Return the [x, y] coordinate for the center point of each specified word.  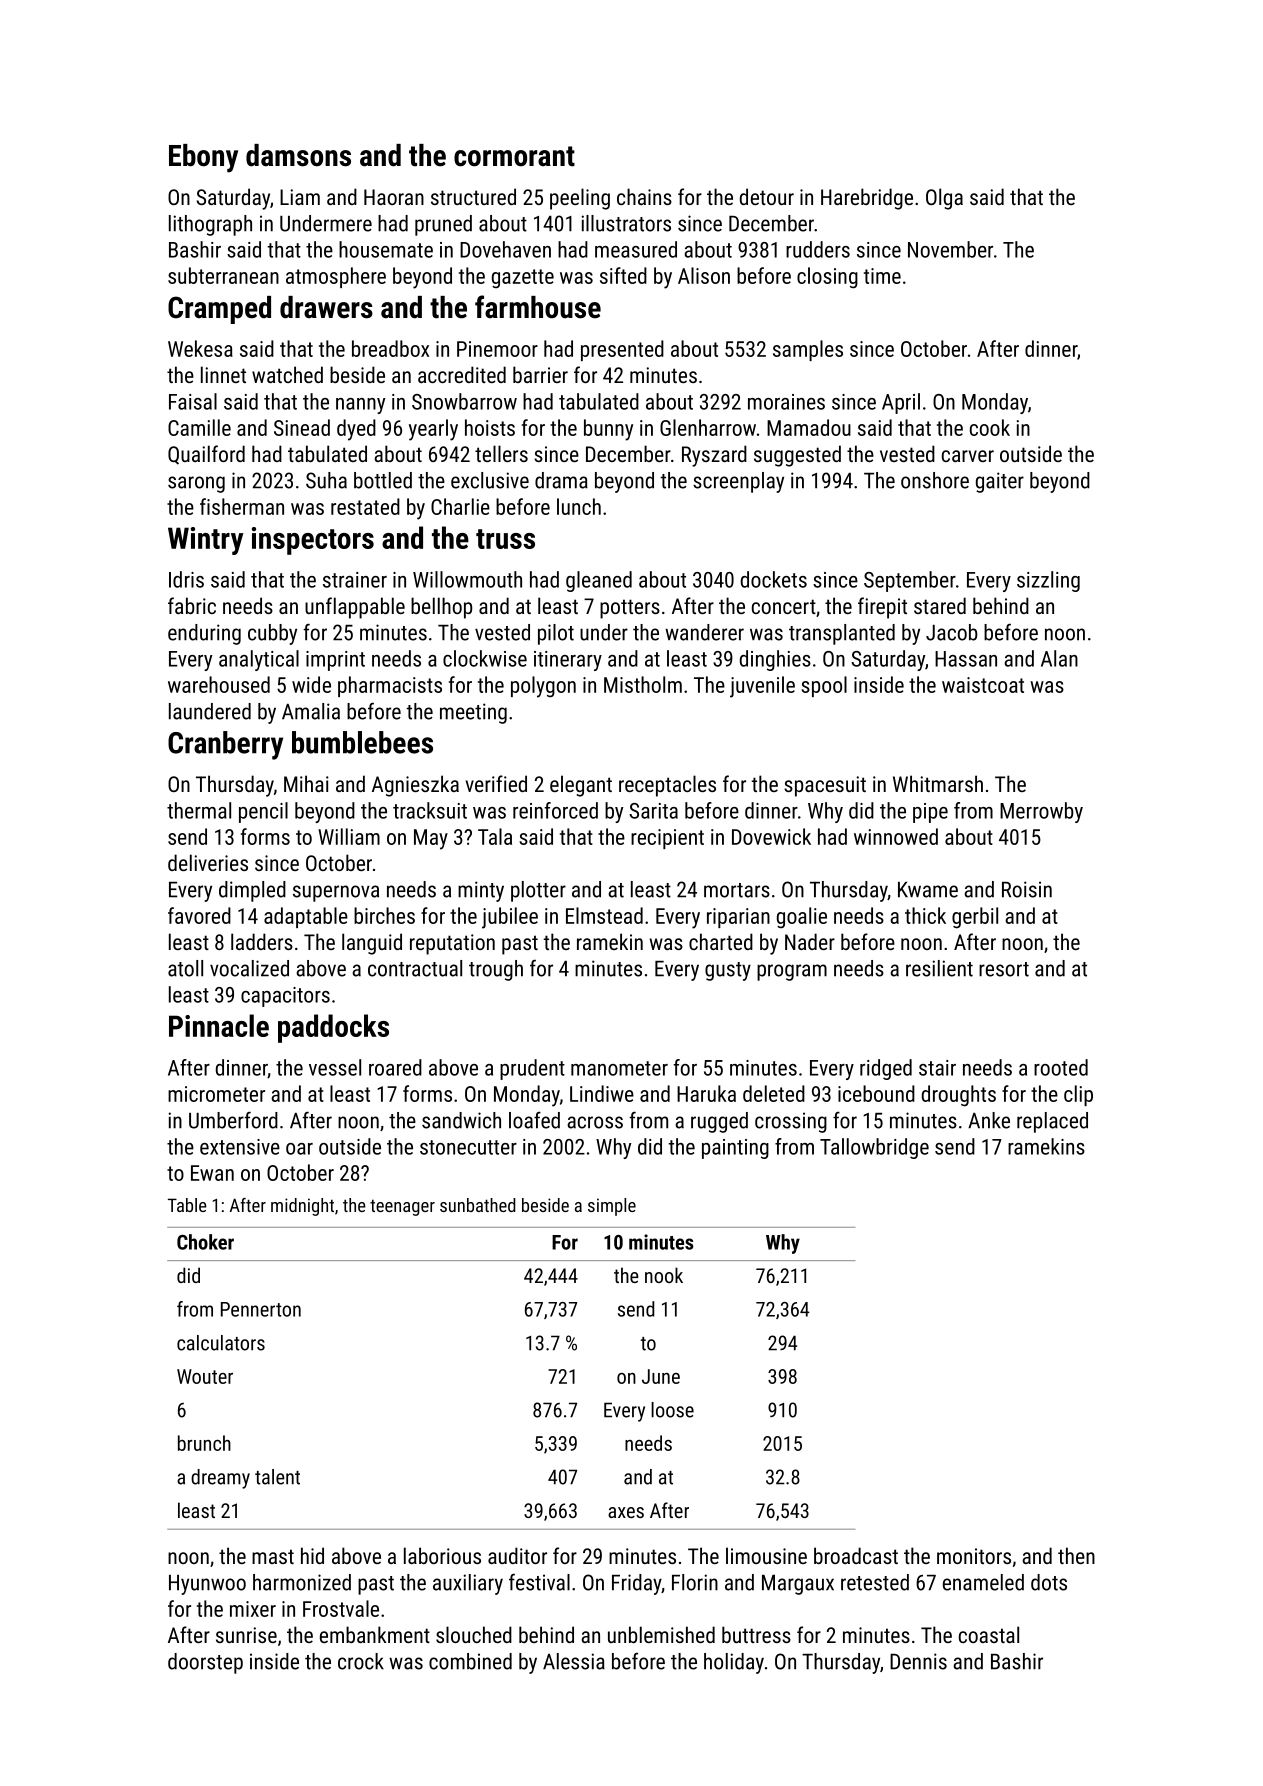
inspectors [313, 541]
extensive [240, 1147]
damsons [298, 155]
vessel [335, 1067]
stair [937, 1068]
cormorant [514, 156]
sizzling [1048, 581]
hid [312, 1555]
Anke [989, 1120]
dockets [774, 579]
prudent [532, 1069]
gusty [728, 971]
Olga [944, 199]
